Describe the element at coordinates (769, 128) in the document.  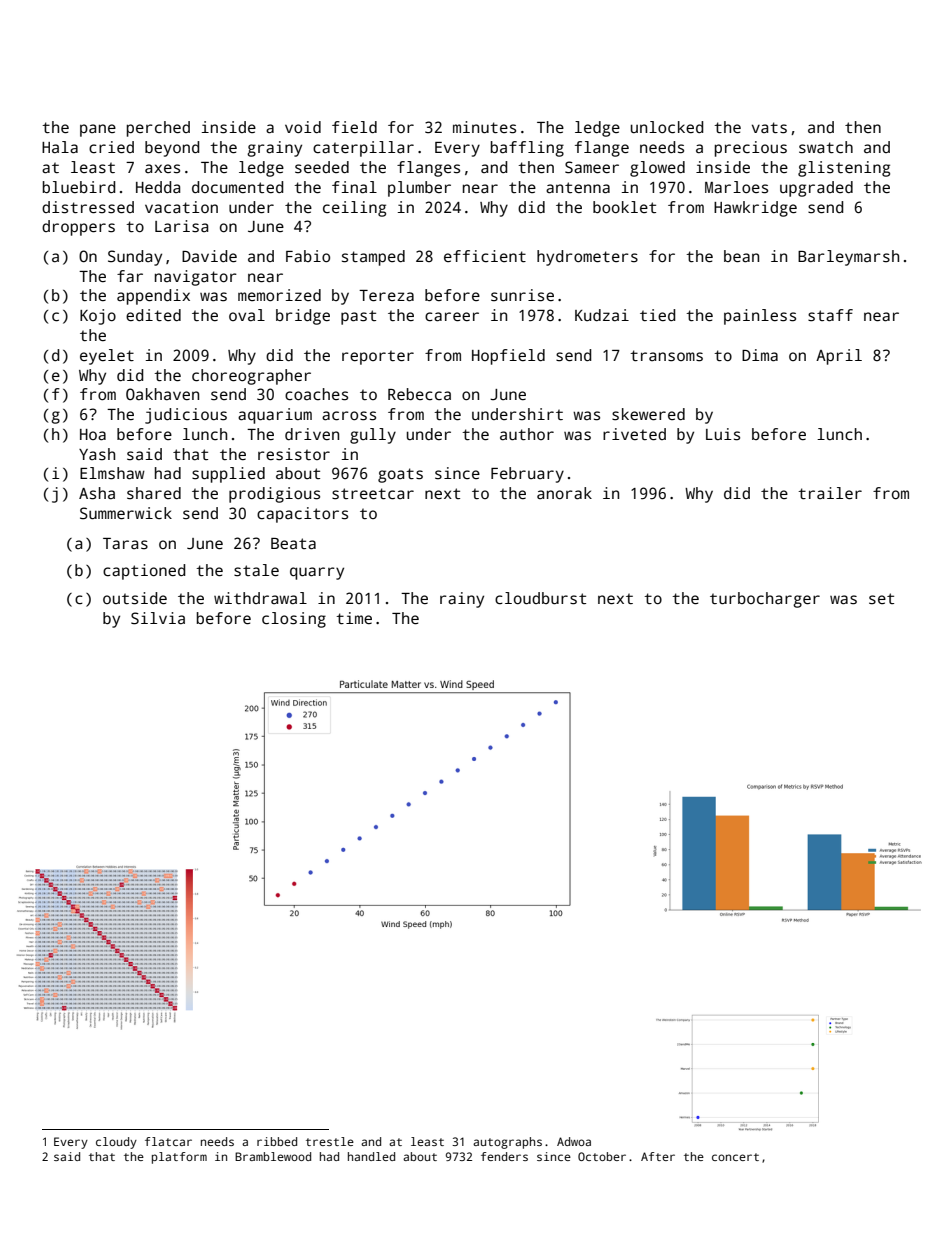
I see `vats` at that location.
